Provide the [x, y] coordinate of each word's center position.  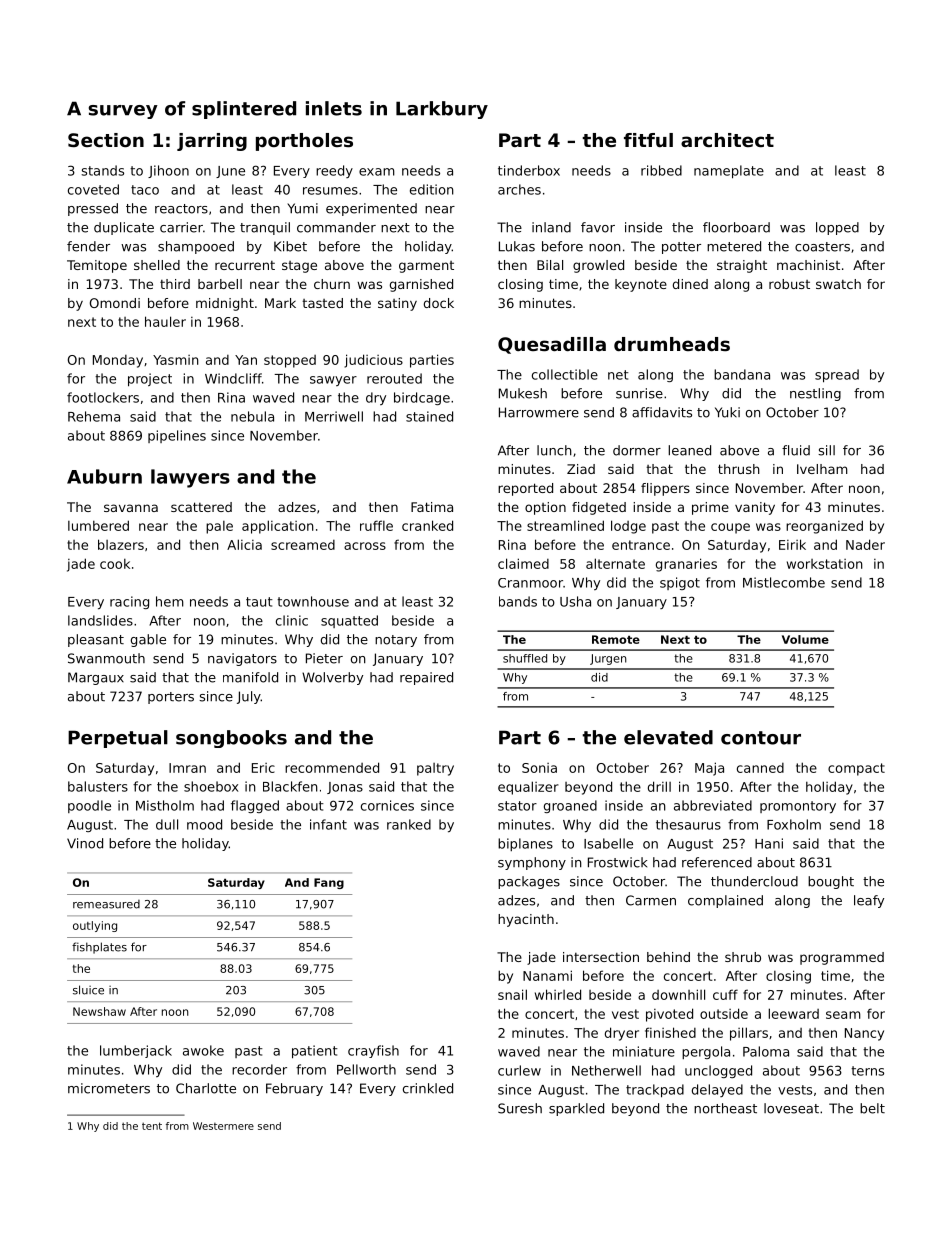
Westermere [223, 1126]
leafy [869, 901]
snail [512, 994]
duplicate [124, 228]
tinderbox [529, 170]
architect [727, 140]
